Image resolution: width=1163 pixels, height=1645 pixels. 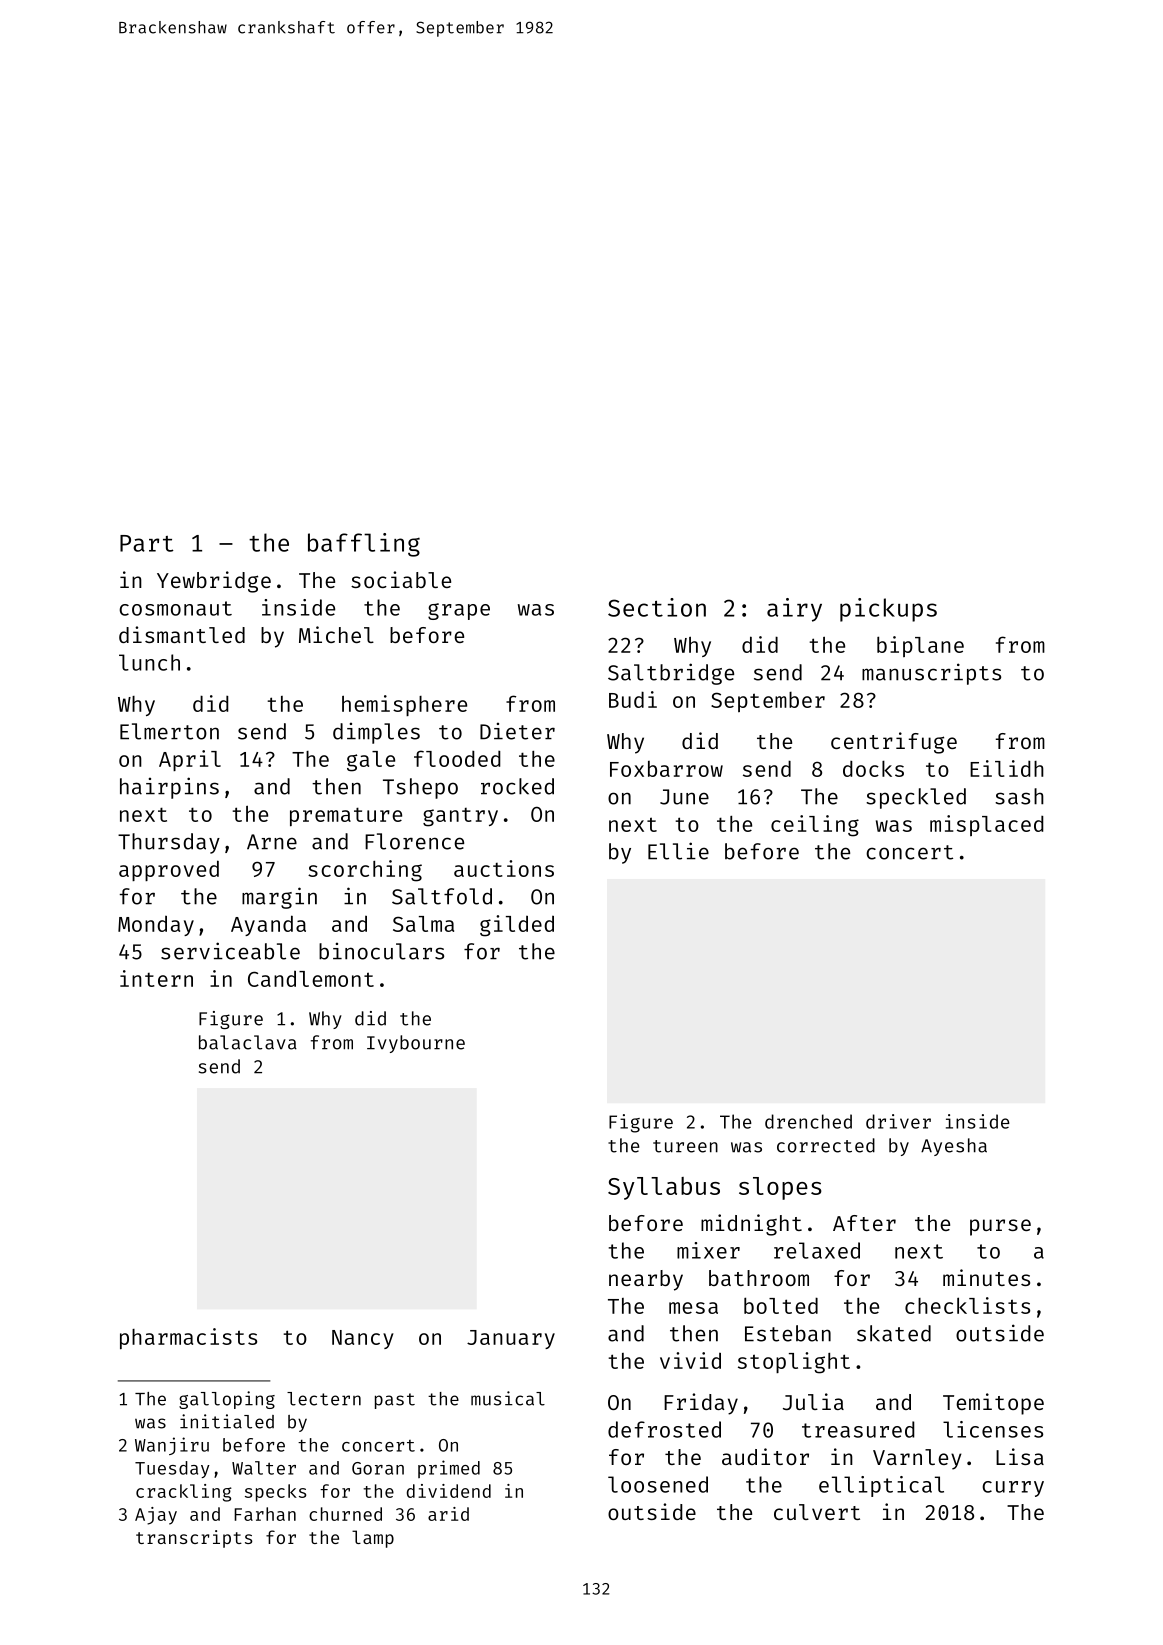 I want to click on flooded, so click(x=457, y=758).
